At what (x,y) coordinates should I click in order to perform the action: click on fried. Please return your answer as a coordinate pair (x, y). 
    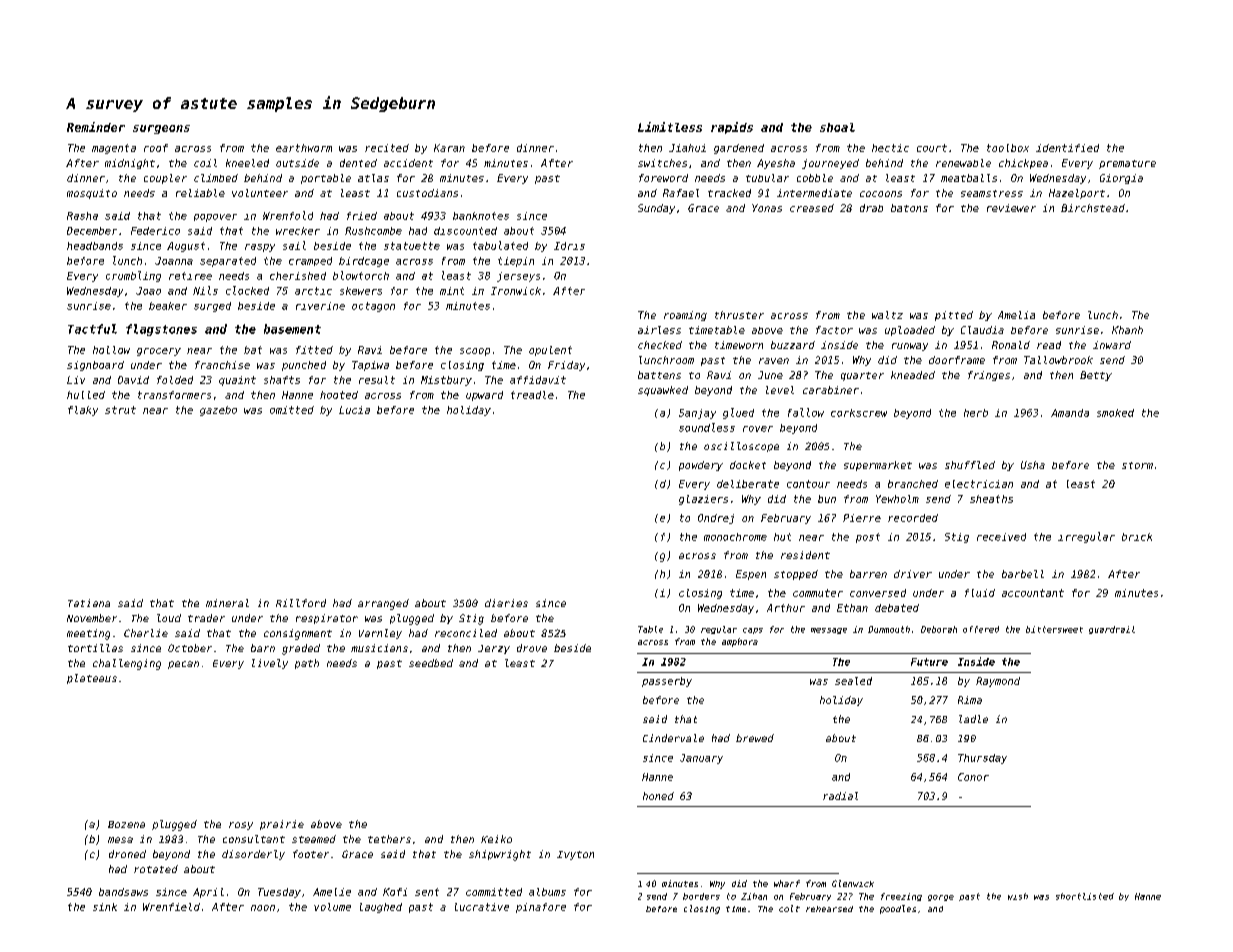
    Looking at the image, I should click on (362, 216).
